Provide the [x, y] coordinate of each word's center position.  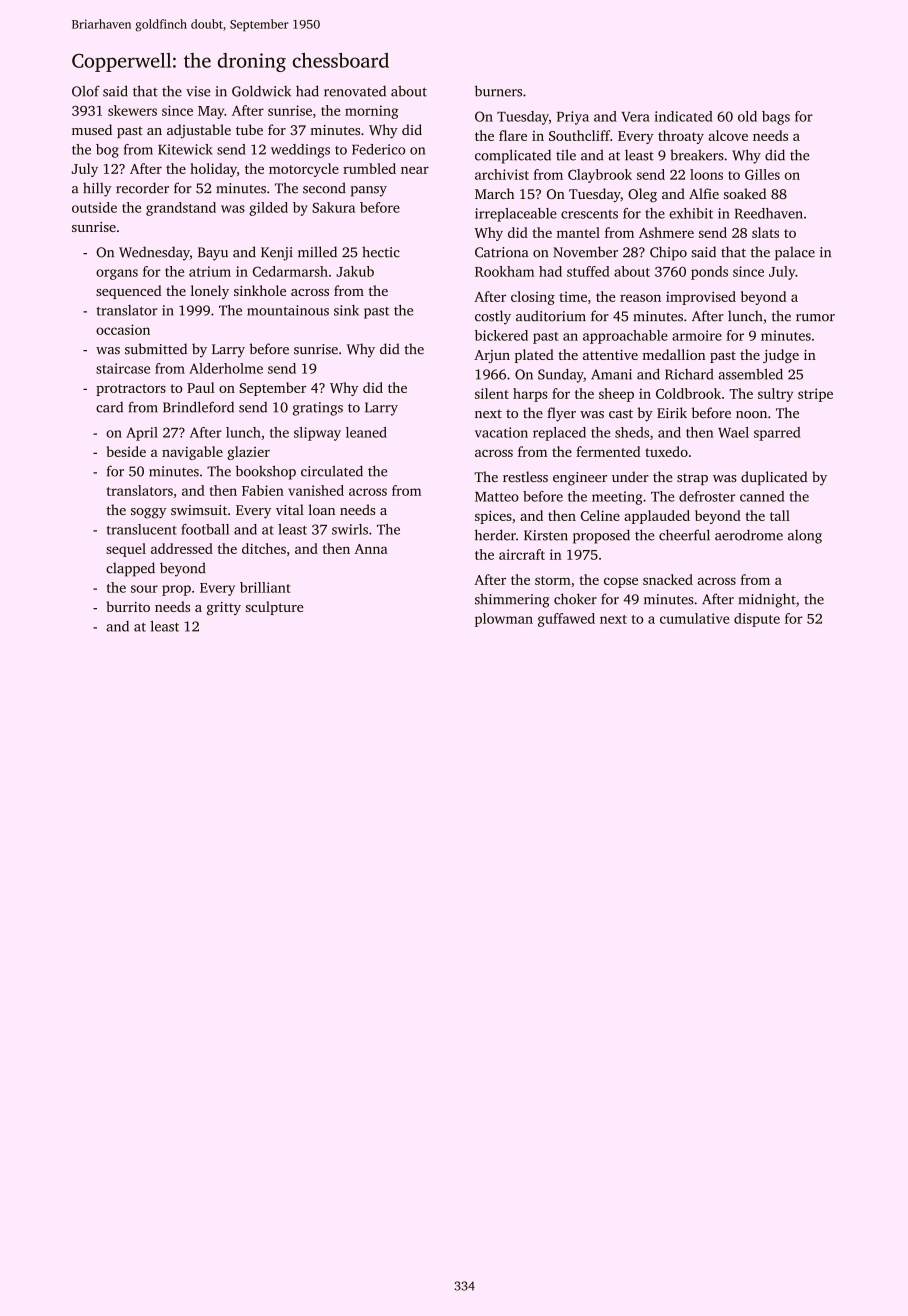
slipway [317, 434]
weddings [300, 151]
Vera [635, 117]
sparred [777, 434]
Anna [371, 549]
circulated [332, 471]
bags [776, 118]
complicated [513, 156]
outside [94, 207]
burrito [128, 606]
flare [513, 135]
